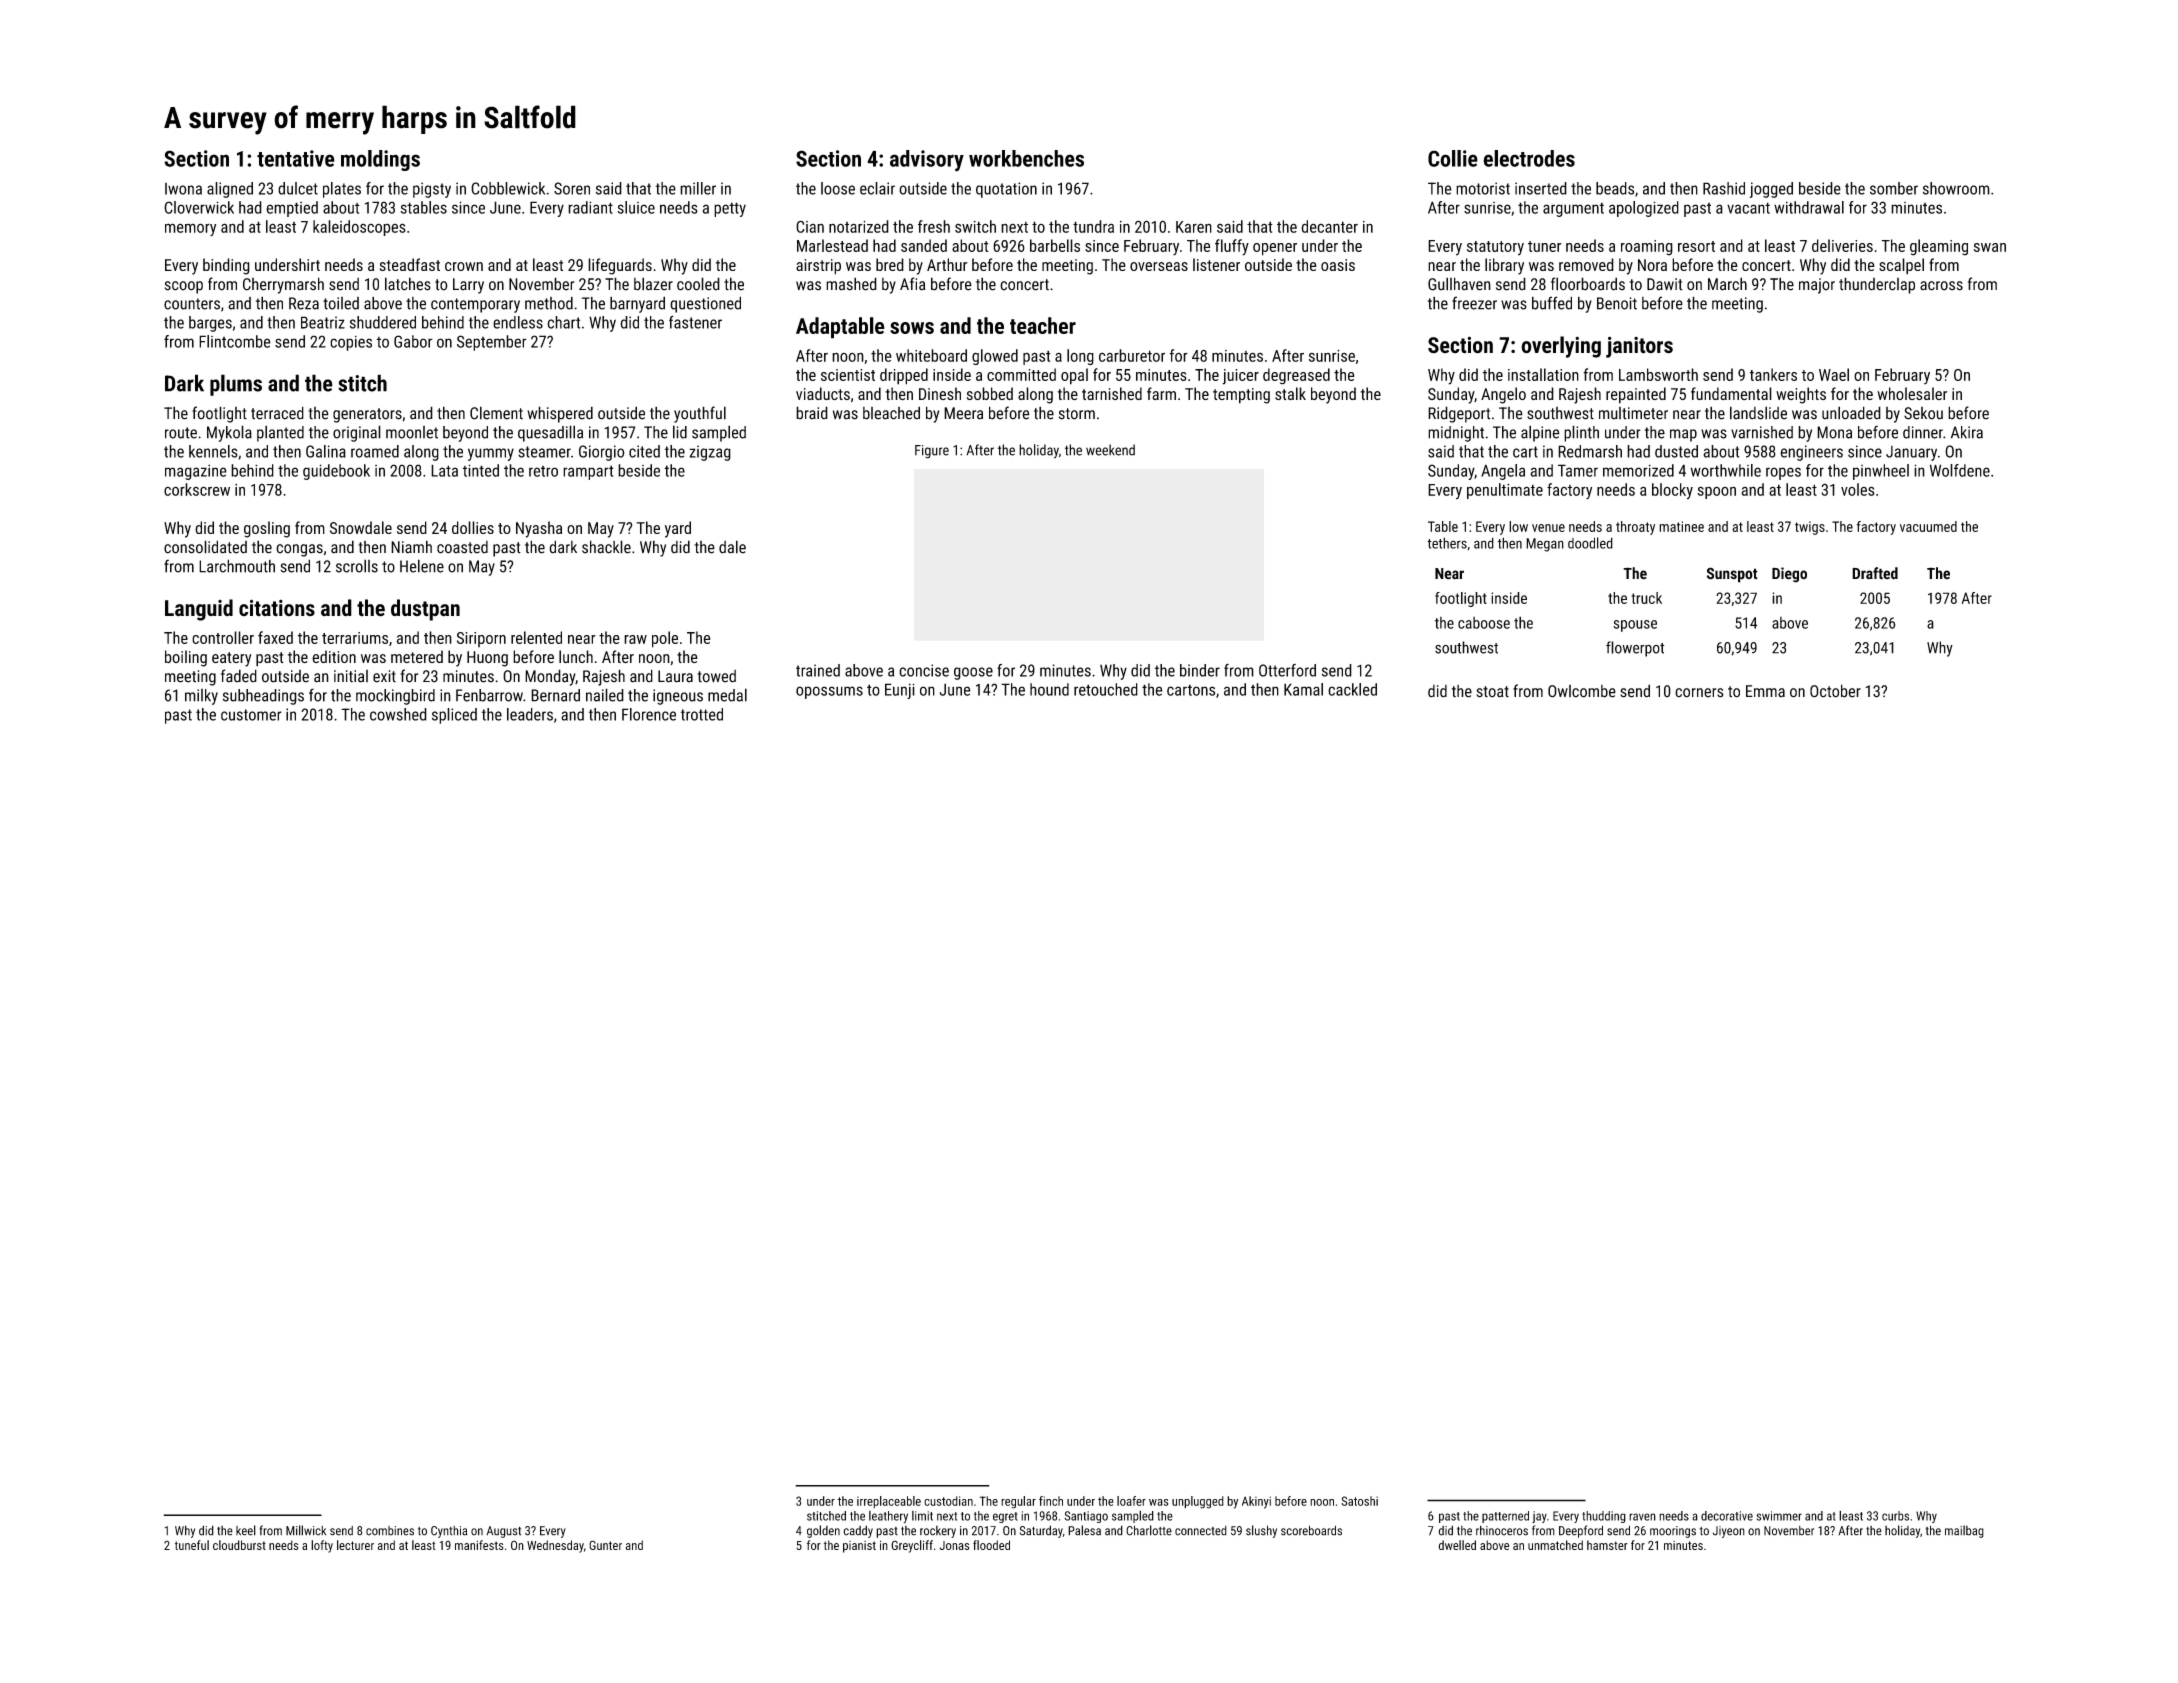  Describe the element at coordinates (1261, 1531) in the screenshot. I see `slushy` at that location.
